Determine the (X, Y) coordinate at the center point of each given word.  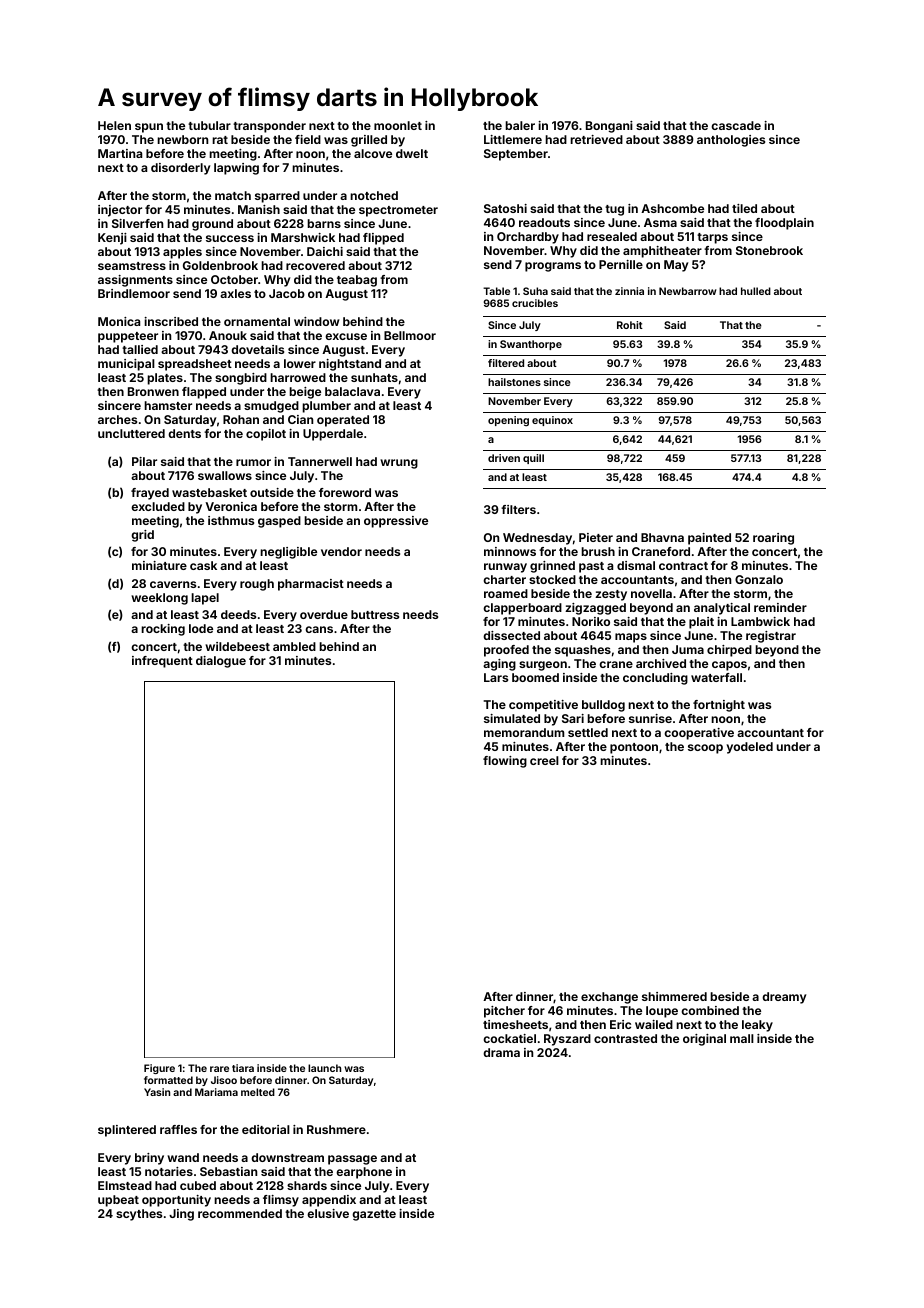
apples (182, 253)
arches (117, 419)
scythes (139, 1215)
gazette (374, 1215)
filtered (506, 363)
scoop (705, 749)
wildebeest (237, 646)
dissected (511, 635)
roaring (773, 539)
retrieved (596, 139)
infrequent (162, 662)
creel (544, 760)
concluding (655, 679)
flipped (383, 239)
